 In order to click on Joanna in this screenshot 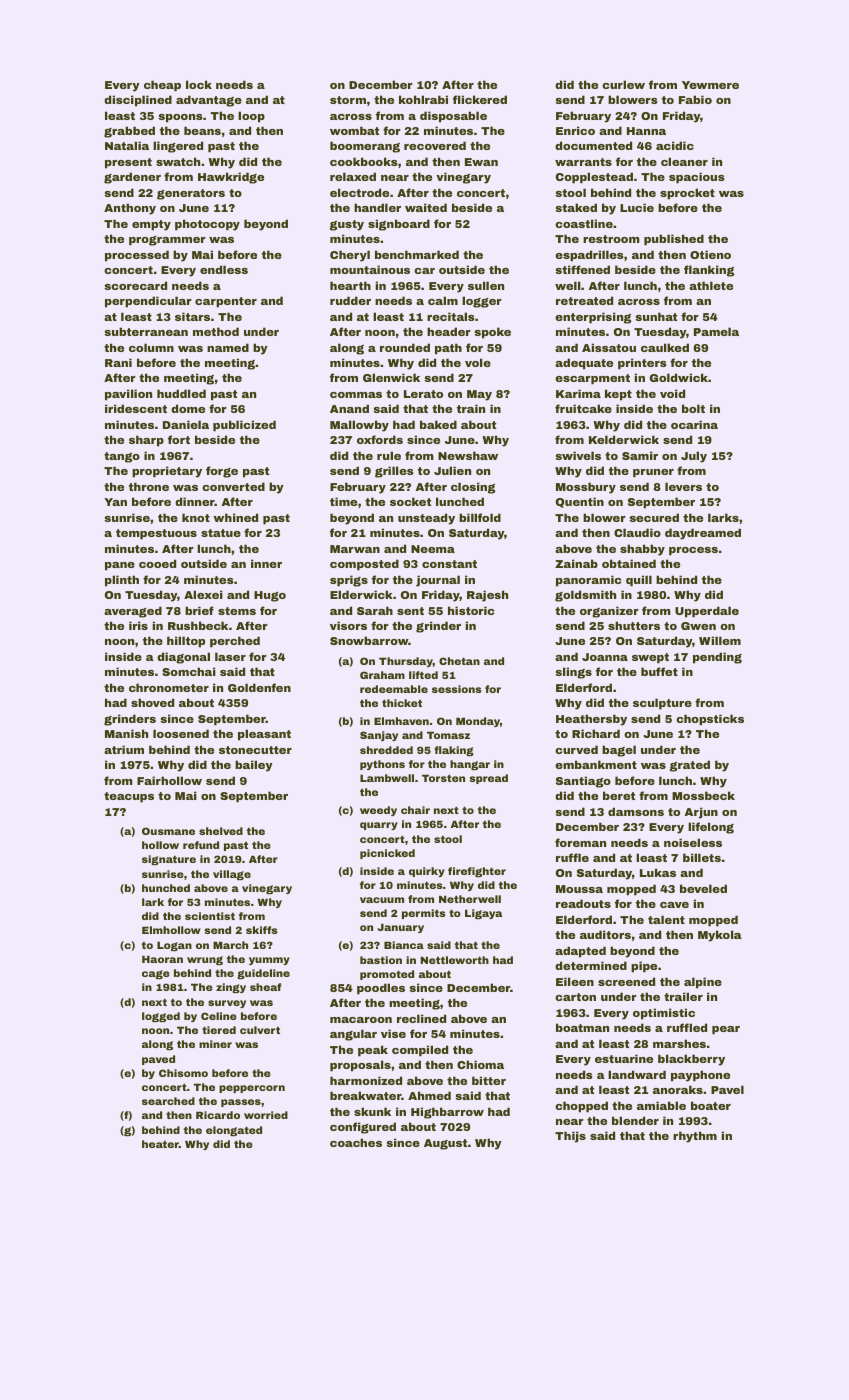, I will do `click(605, 657)`.
